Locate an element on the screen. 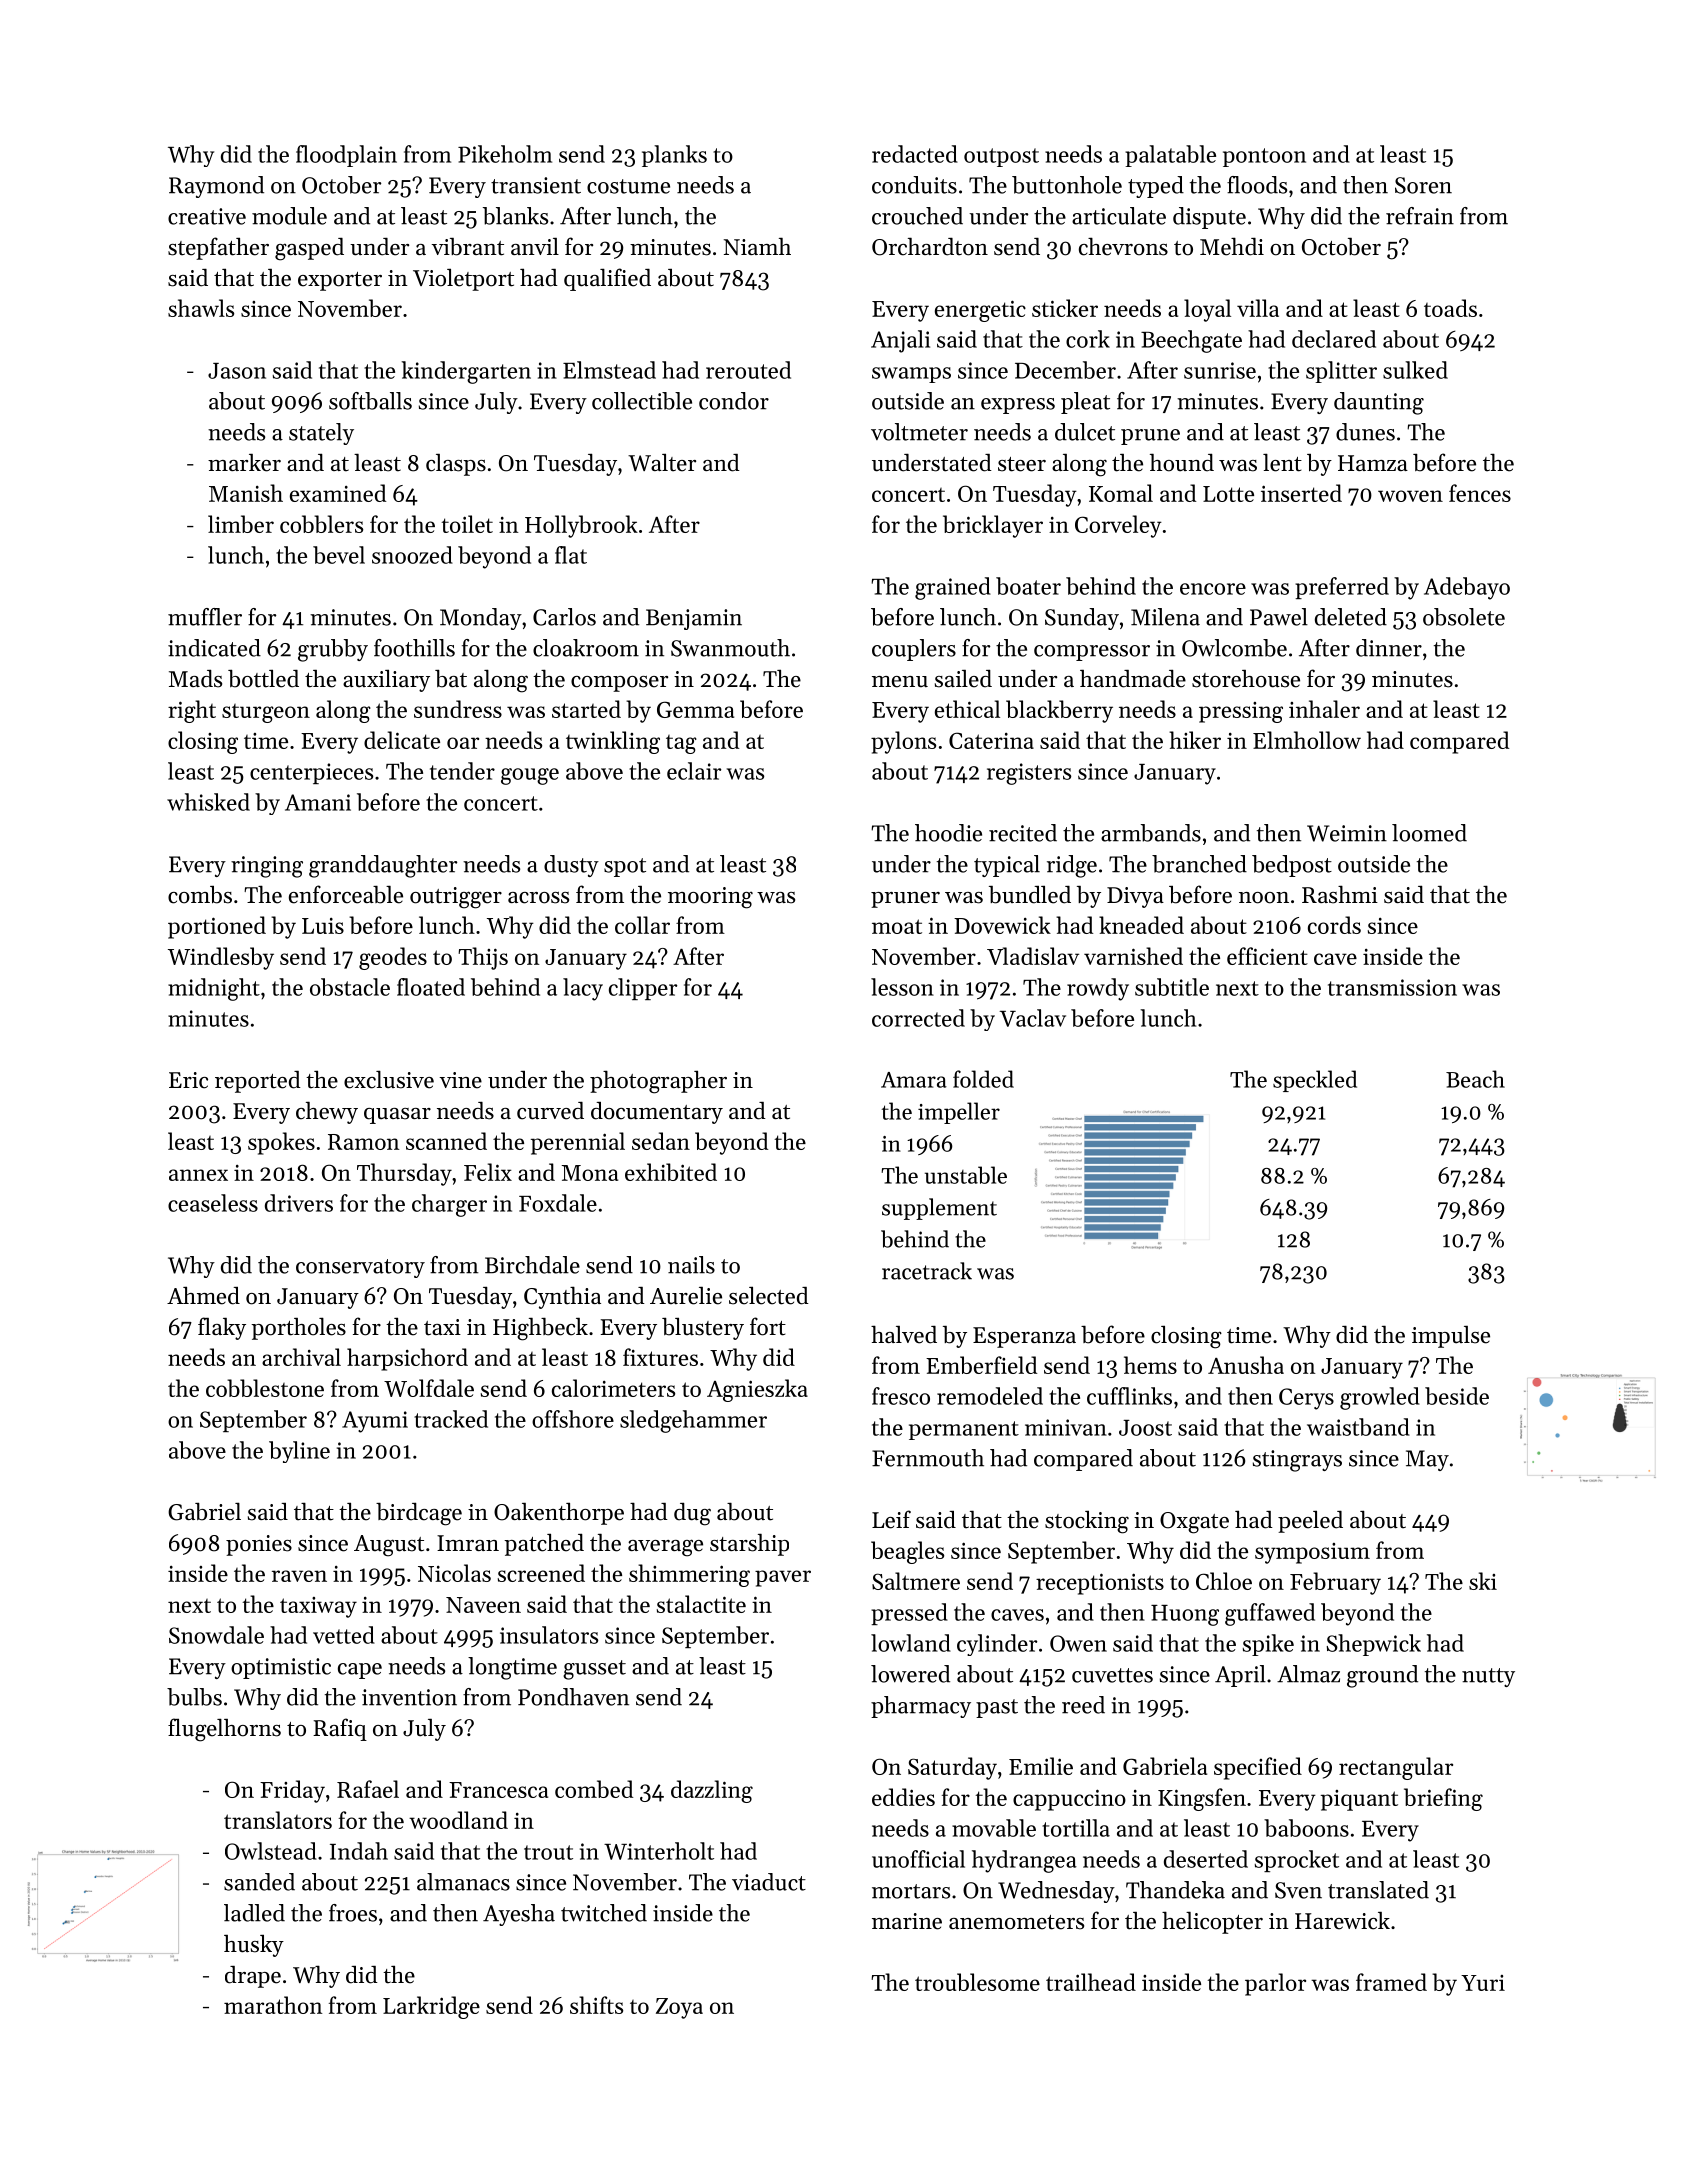  Amani is located at coordinates (318, 802).
